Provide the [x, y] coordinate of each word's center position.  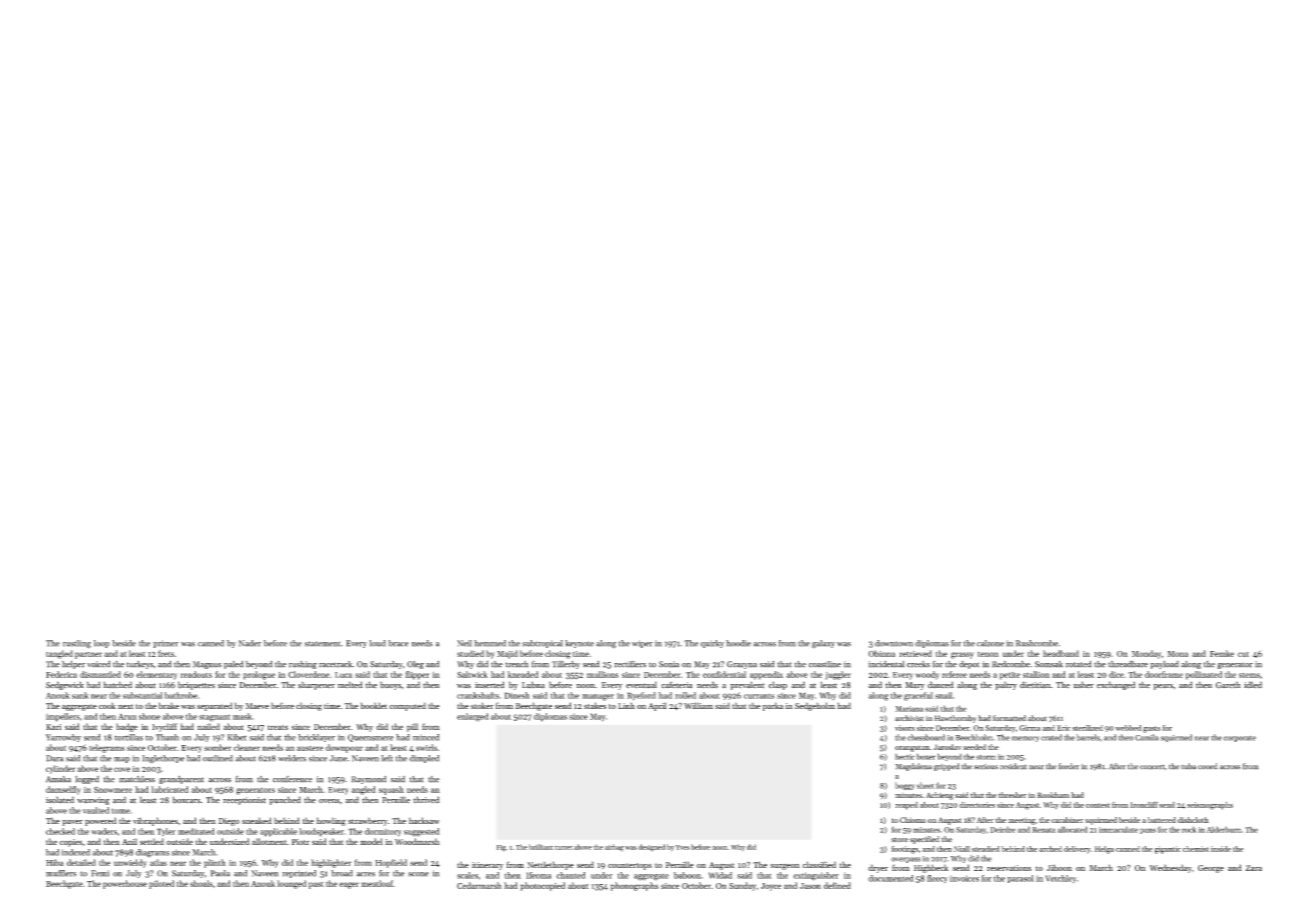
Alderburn [1224, 829]
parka [773, 706]
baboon [687, 875]
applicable [278, 832]
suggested [421, 832]
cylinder [60, 769]
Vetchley [1060, 879]
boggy [905, 786]
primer [165, 644]
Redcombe [1011, 664]
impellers [63, 717]
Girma [1029, 728]
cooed [1208, 766]
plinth [215, 863]
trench [517, 664]
